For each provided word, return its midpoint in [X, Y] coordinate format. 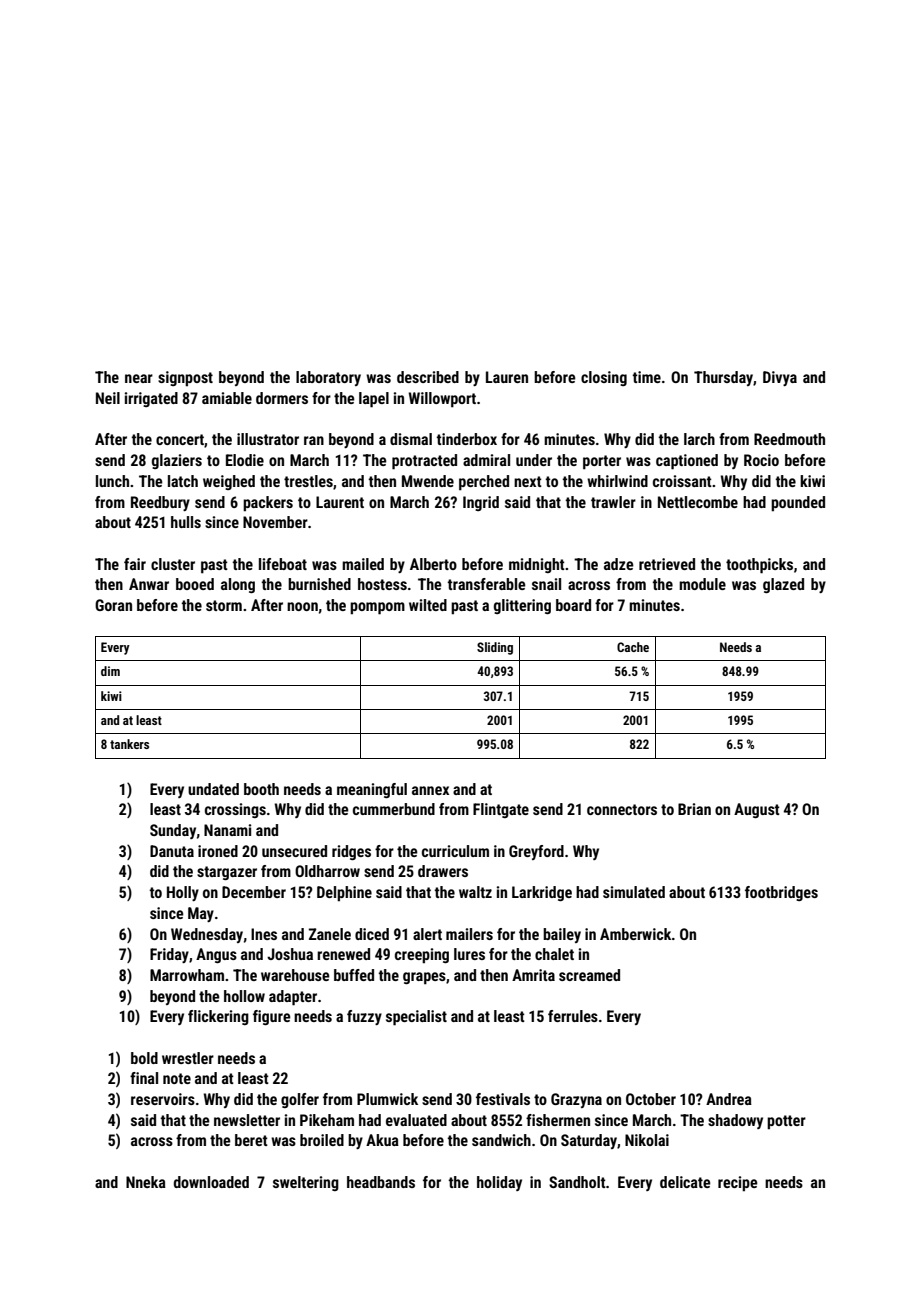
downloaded [211, 1182]
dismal [411, 439]
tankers [129, 744]
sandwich [501, 1140]
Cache [633, 647]
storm [224, 605]
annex [430, 790]
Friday [169, 955]
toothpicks [759, 566]
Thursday [723, 378]
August [757, 810]
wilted [428, 605]
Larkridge [542, 893]
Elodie [245, 460]
